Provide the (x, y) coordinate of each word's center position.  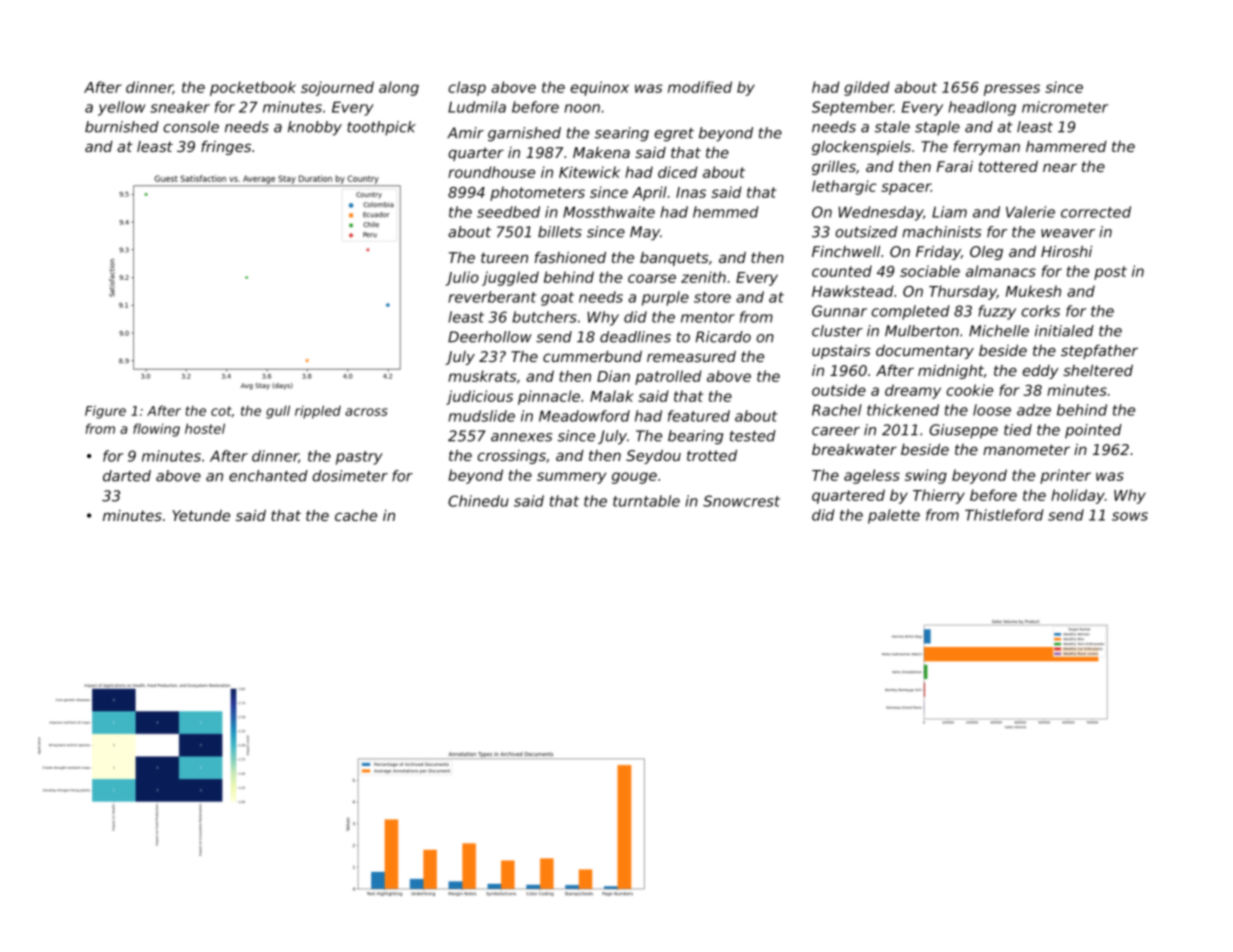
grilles (834, 168)
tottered (1008, 166)
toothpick (381, 128)
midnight (951, 372)
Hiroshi (1066, 251)
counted (842, 271)
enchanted (268, 476)
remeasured (691, 356)
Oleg (986, 253)
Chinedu (478, 501)
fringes (226, 148)
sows (1130, 516)
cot (221, 411)
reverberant (492, 297)
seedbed (508, 212)
